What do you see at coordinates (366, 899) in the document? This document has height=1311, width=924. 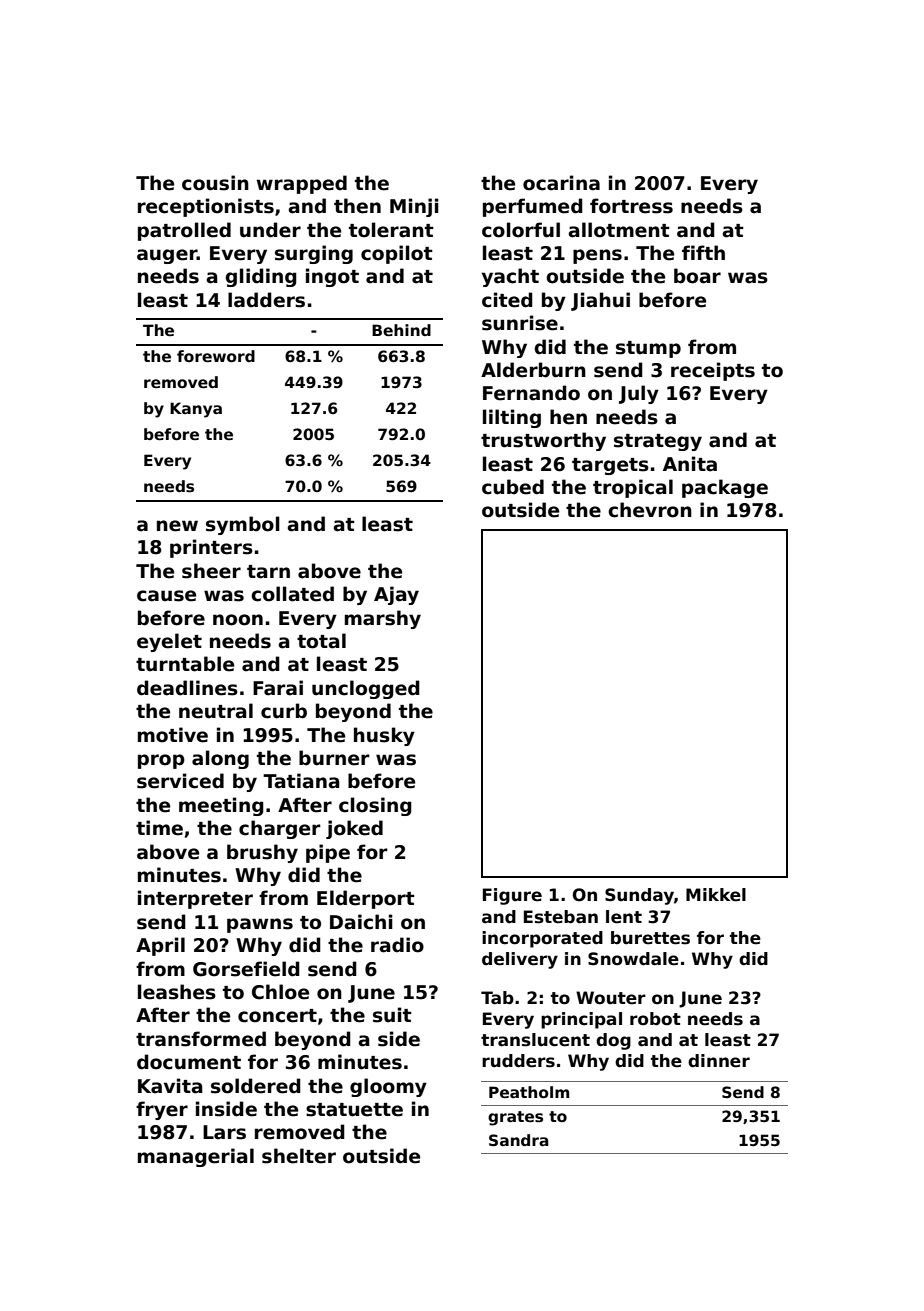 I see `Elderport` at bounding box center [366, 899].
